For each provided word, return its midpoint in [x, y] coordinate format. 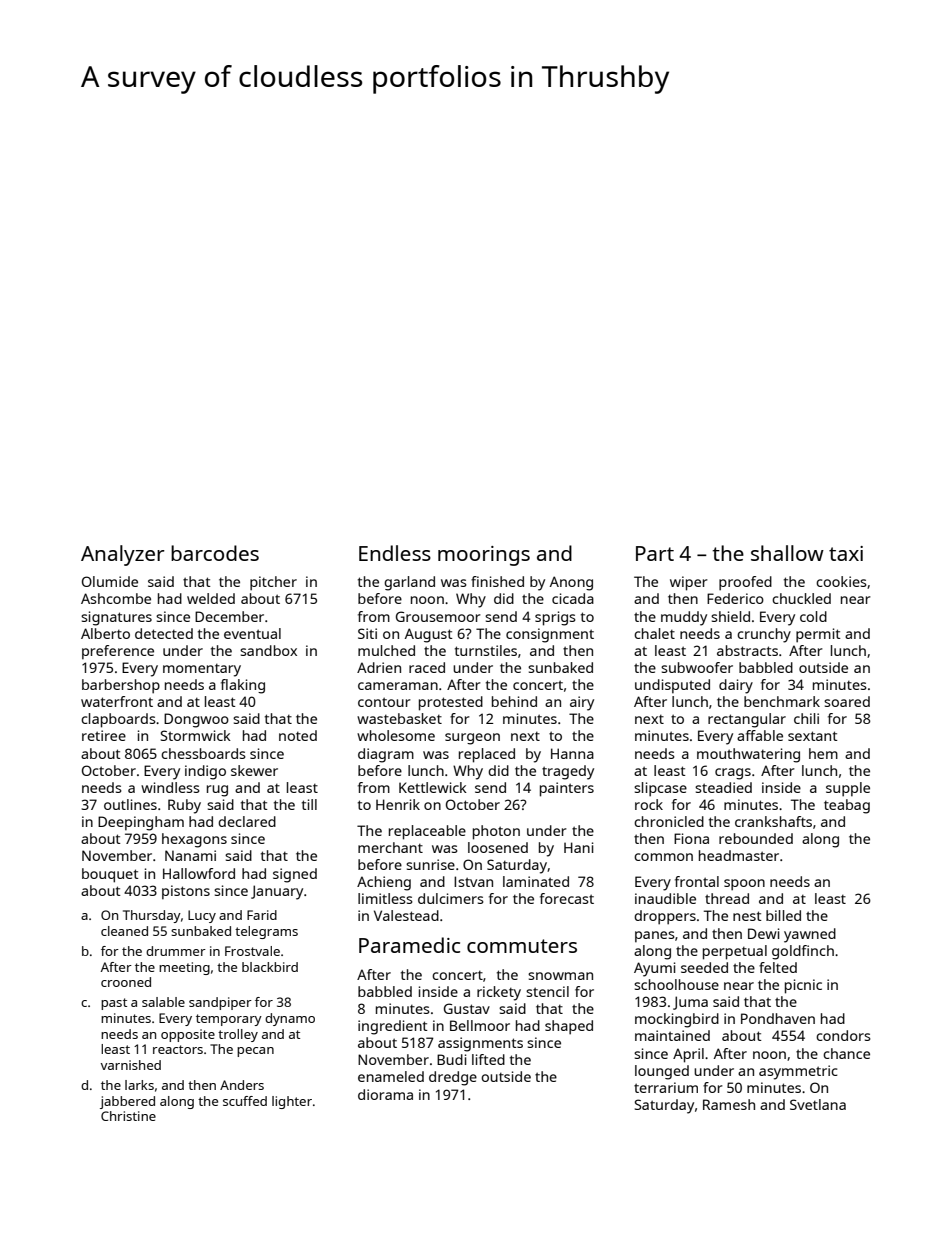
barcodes [215, 553]
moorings [484, 556]
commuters [522, 946]
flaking [243, 686]
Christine [128, 1116]
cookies [841, 581]
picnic [803, 986]
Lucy [202, 916]
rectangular [747, 720]
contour [384, 702]
